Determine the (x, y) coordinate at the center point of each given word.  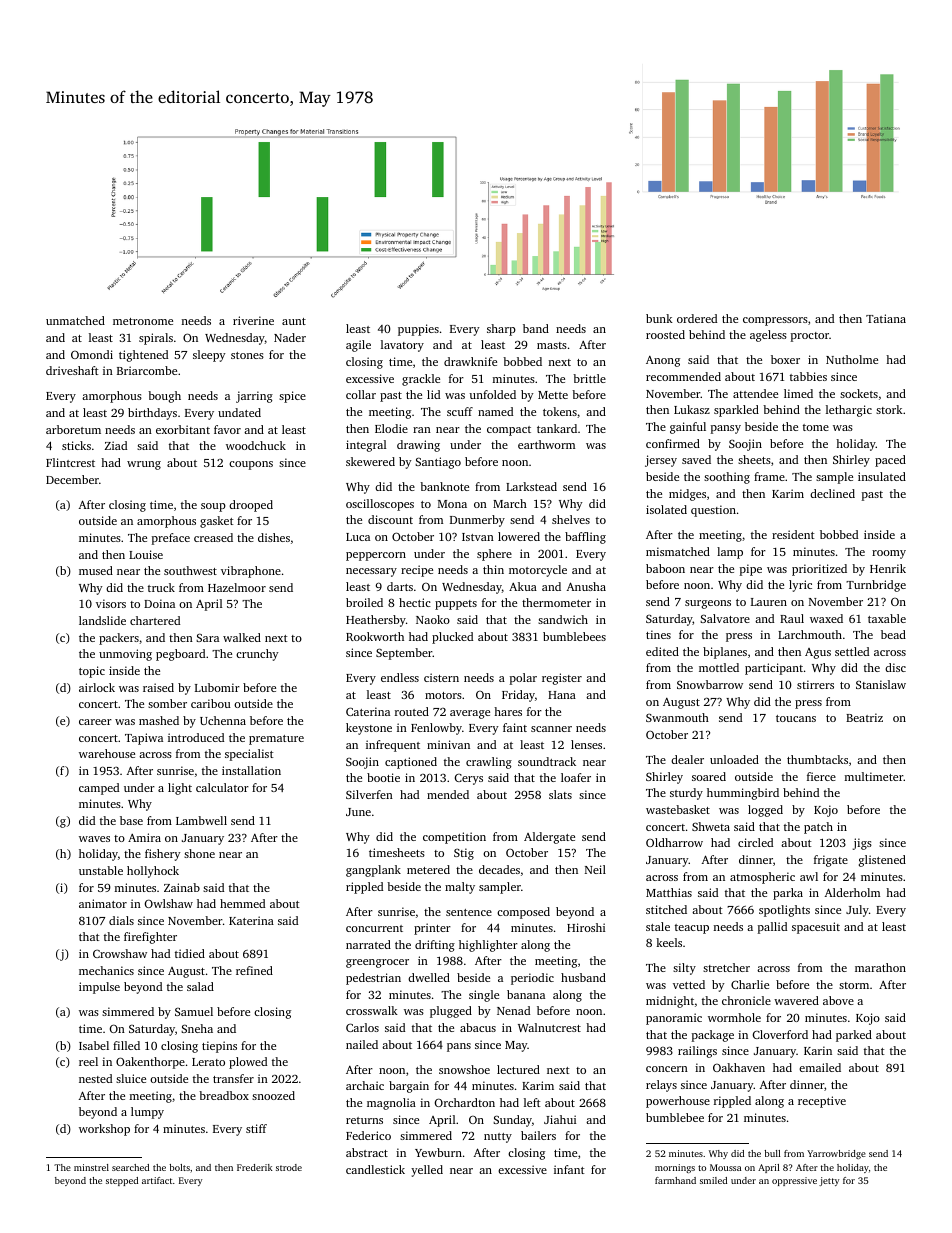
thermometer (556, 602)
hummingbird (743, 794)
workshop (104, 1130)
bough (164, 397)
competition (454, 838)
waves (94, 839)
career (95, 722)
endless (400, 677)
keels (669, 942)
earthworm (546, 444)
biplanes (725, 653)
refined (254, 970)
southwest (190, 570)
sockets (859, 393)
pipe (751, 570)
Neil (595, 869)
